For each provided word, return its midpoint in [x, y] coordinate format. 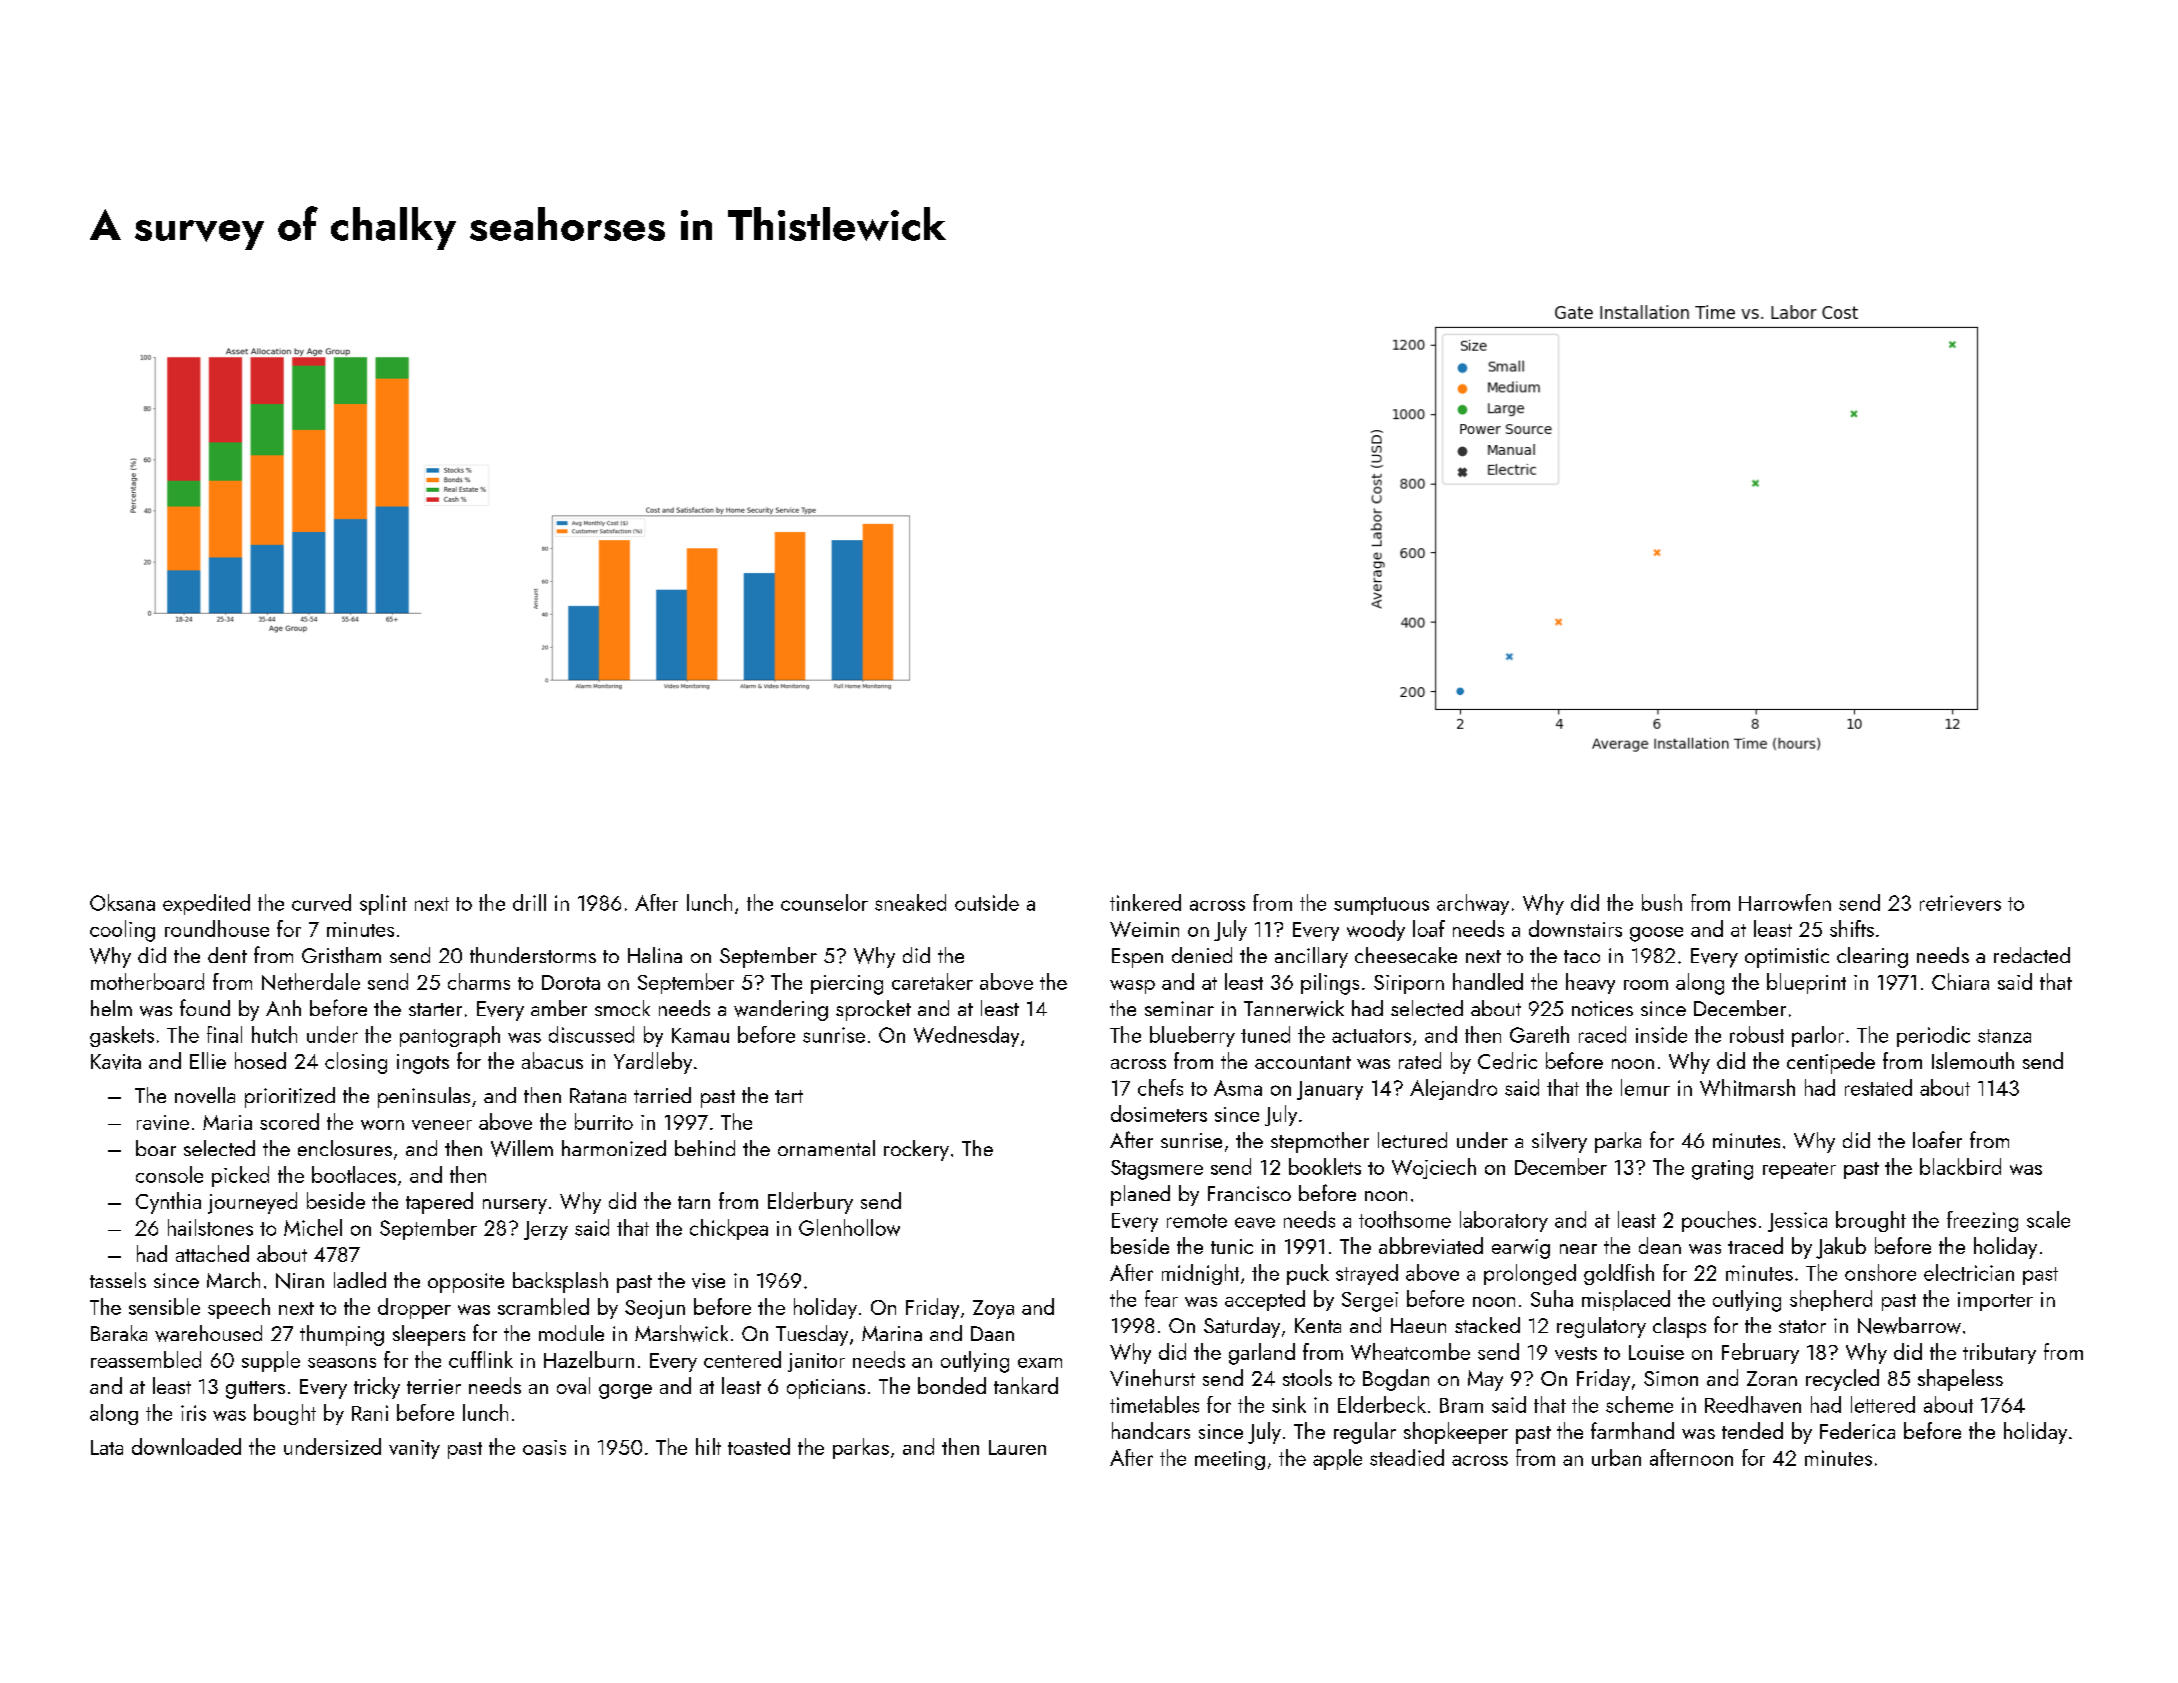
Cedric [1507, 1060]
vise [708, 1281]
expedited [206, 904]
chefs [1160, 1087]
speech [239, 1308]
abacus [552, 1060]
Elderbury [810, 1203]
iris [193, 1413]
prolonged [1530, 1274]
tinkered [1145, 902]
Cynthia [168, 1203]
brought [1871, 1221]
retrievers [1960, 903]
